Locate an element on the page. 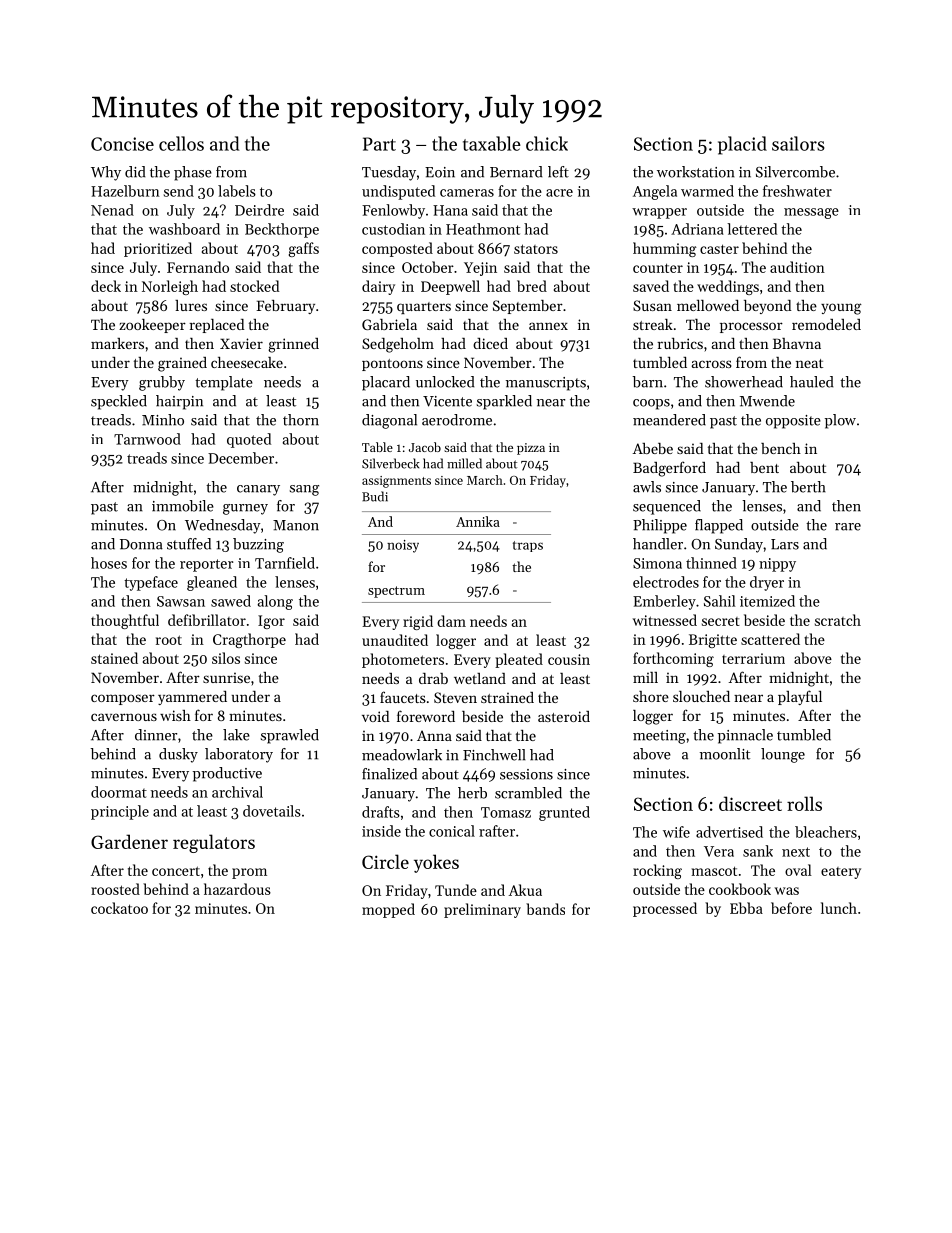 This document has height=1233, width=952. grinned is located at coordinates (293, 345).
